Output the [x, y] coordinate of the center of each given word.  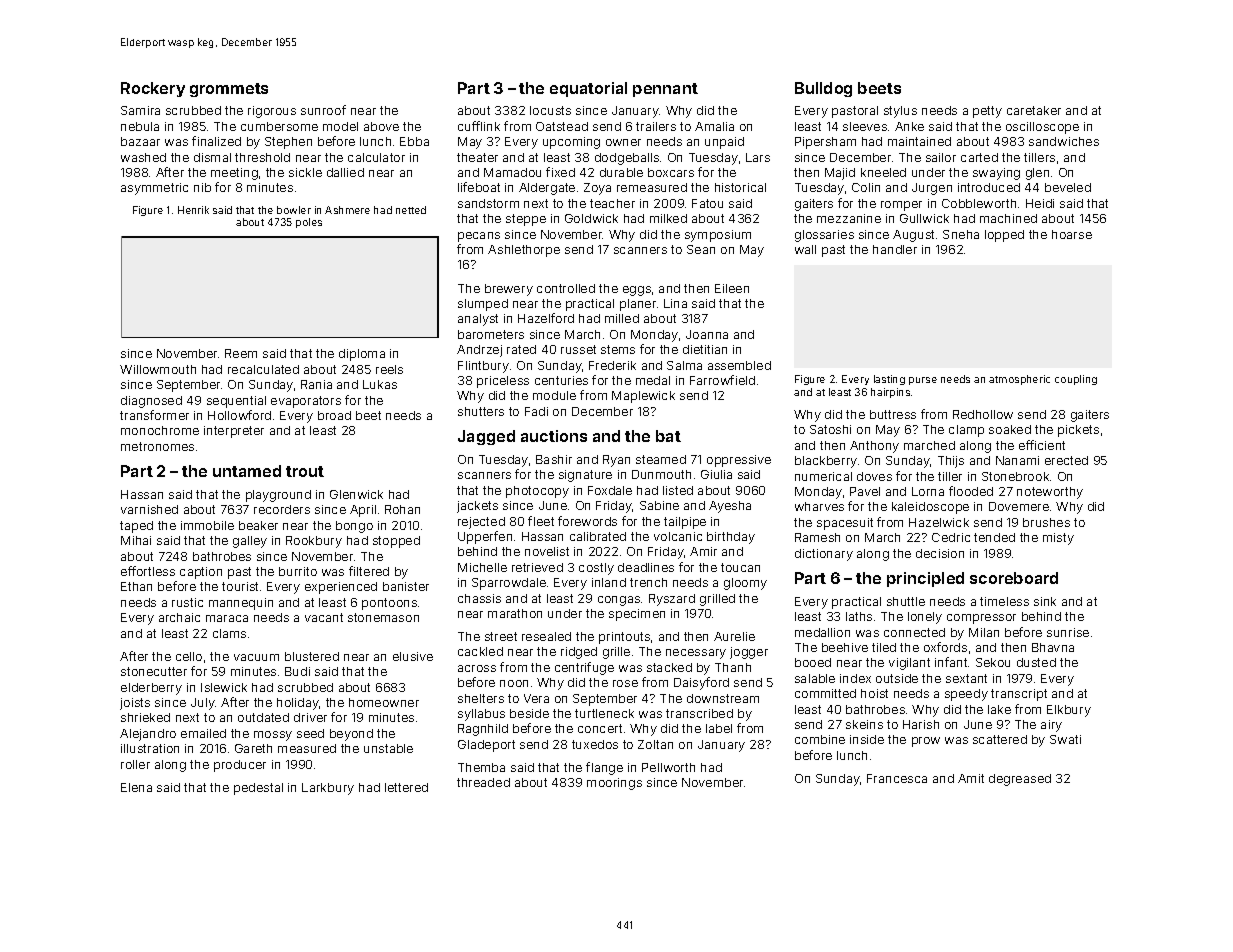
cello [189, 656]
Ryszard [672, 600]
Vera [536, 698]
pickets [1078, 431]
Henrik [193, 210]
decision [940, 553]
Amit [971, 778]
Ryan [616, 461]
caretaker [1034, 110]
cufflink [479, 126]
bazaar [140, 141]
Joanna [707, 334]
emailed [203, 733]
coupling [1076, 380]
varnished [149, 509]
